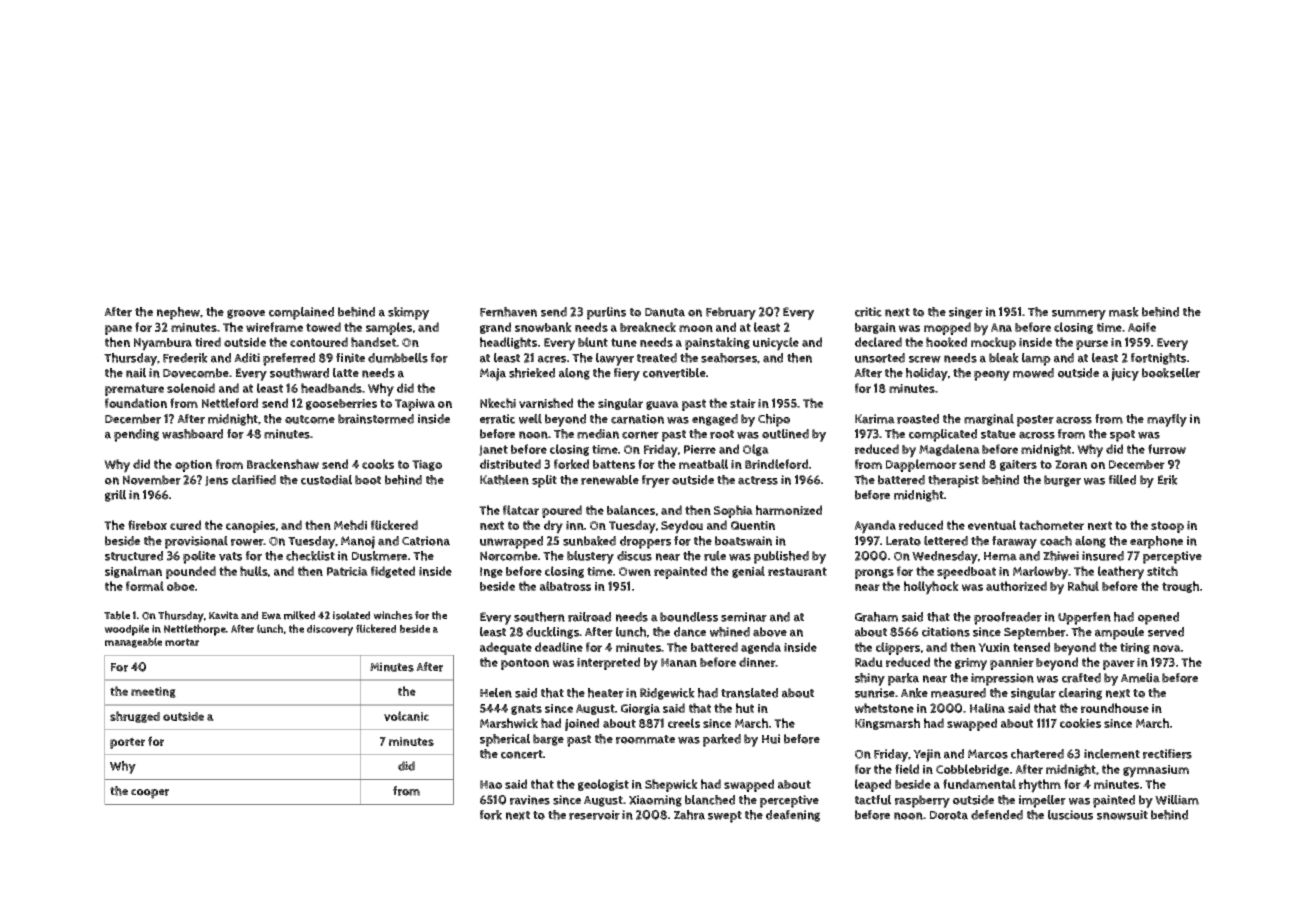 The width and height of the screenshot is (1308, 924). Describe the element at coordinates (530, 800) in the screenshot. I see `ravines` at that location.
